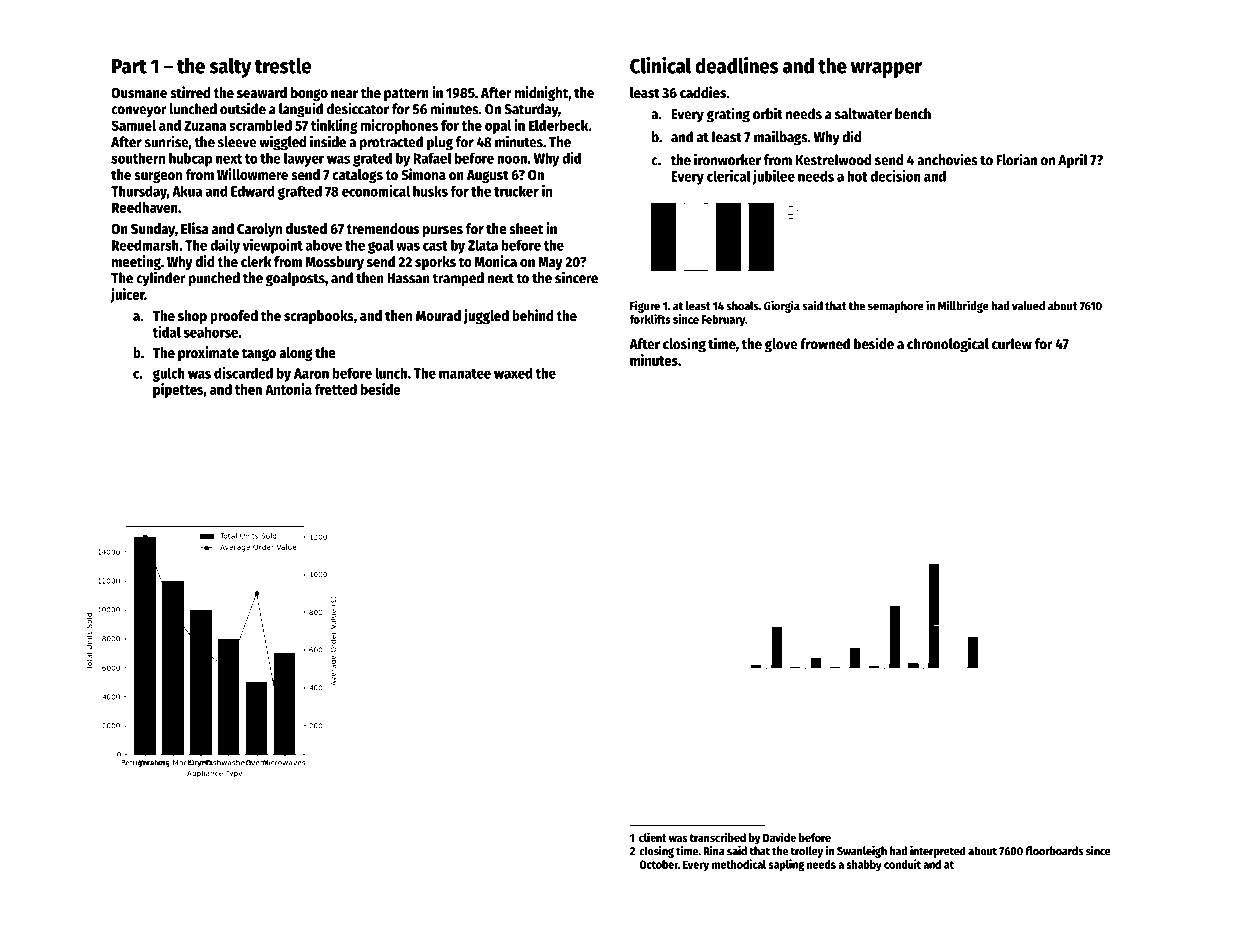 The image size is (1233, 952). What do you see at coordinates (653, 837) in the screenshot?
I see `client` at bounding box center [653, 837].
